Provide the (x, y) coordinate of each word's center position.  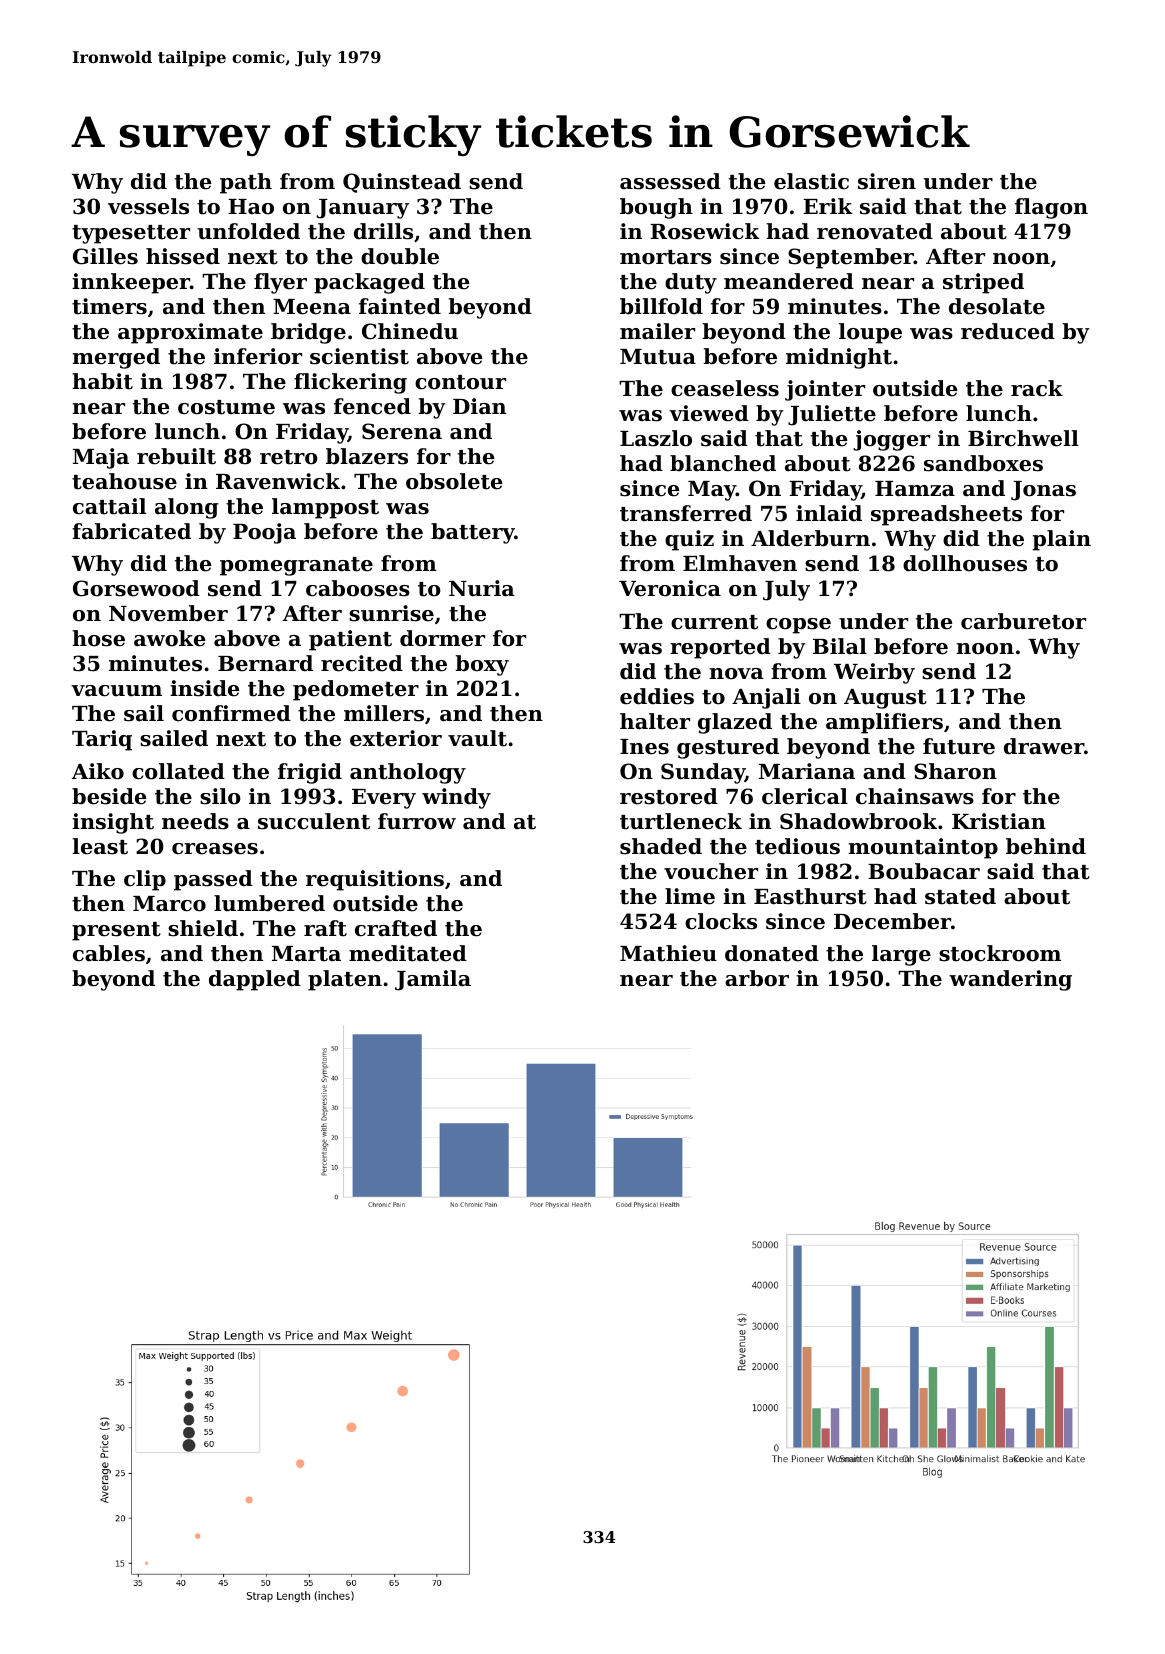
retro (289, 457)
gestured (728, 748)
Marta (306, 954)
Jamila (433, 980)
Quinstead (402, 183)
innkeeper (131, 283)
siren (887, 181)
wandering (1010, 980)
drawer (1044, 746)
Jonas (1043, 491)
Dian (479, 406)
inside (204, 688)
